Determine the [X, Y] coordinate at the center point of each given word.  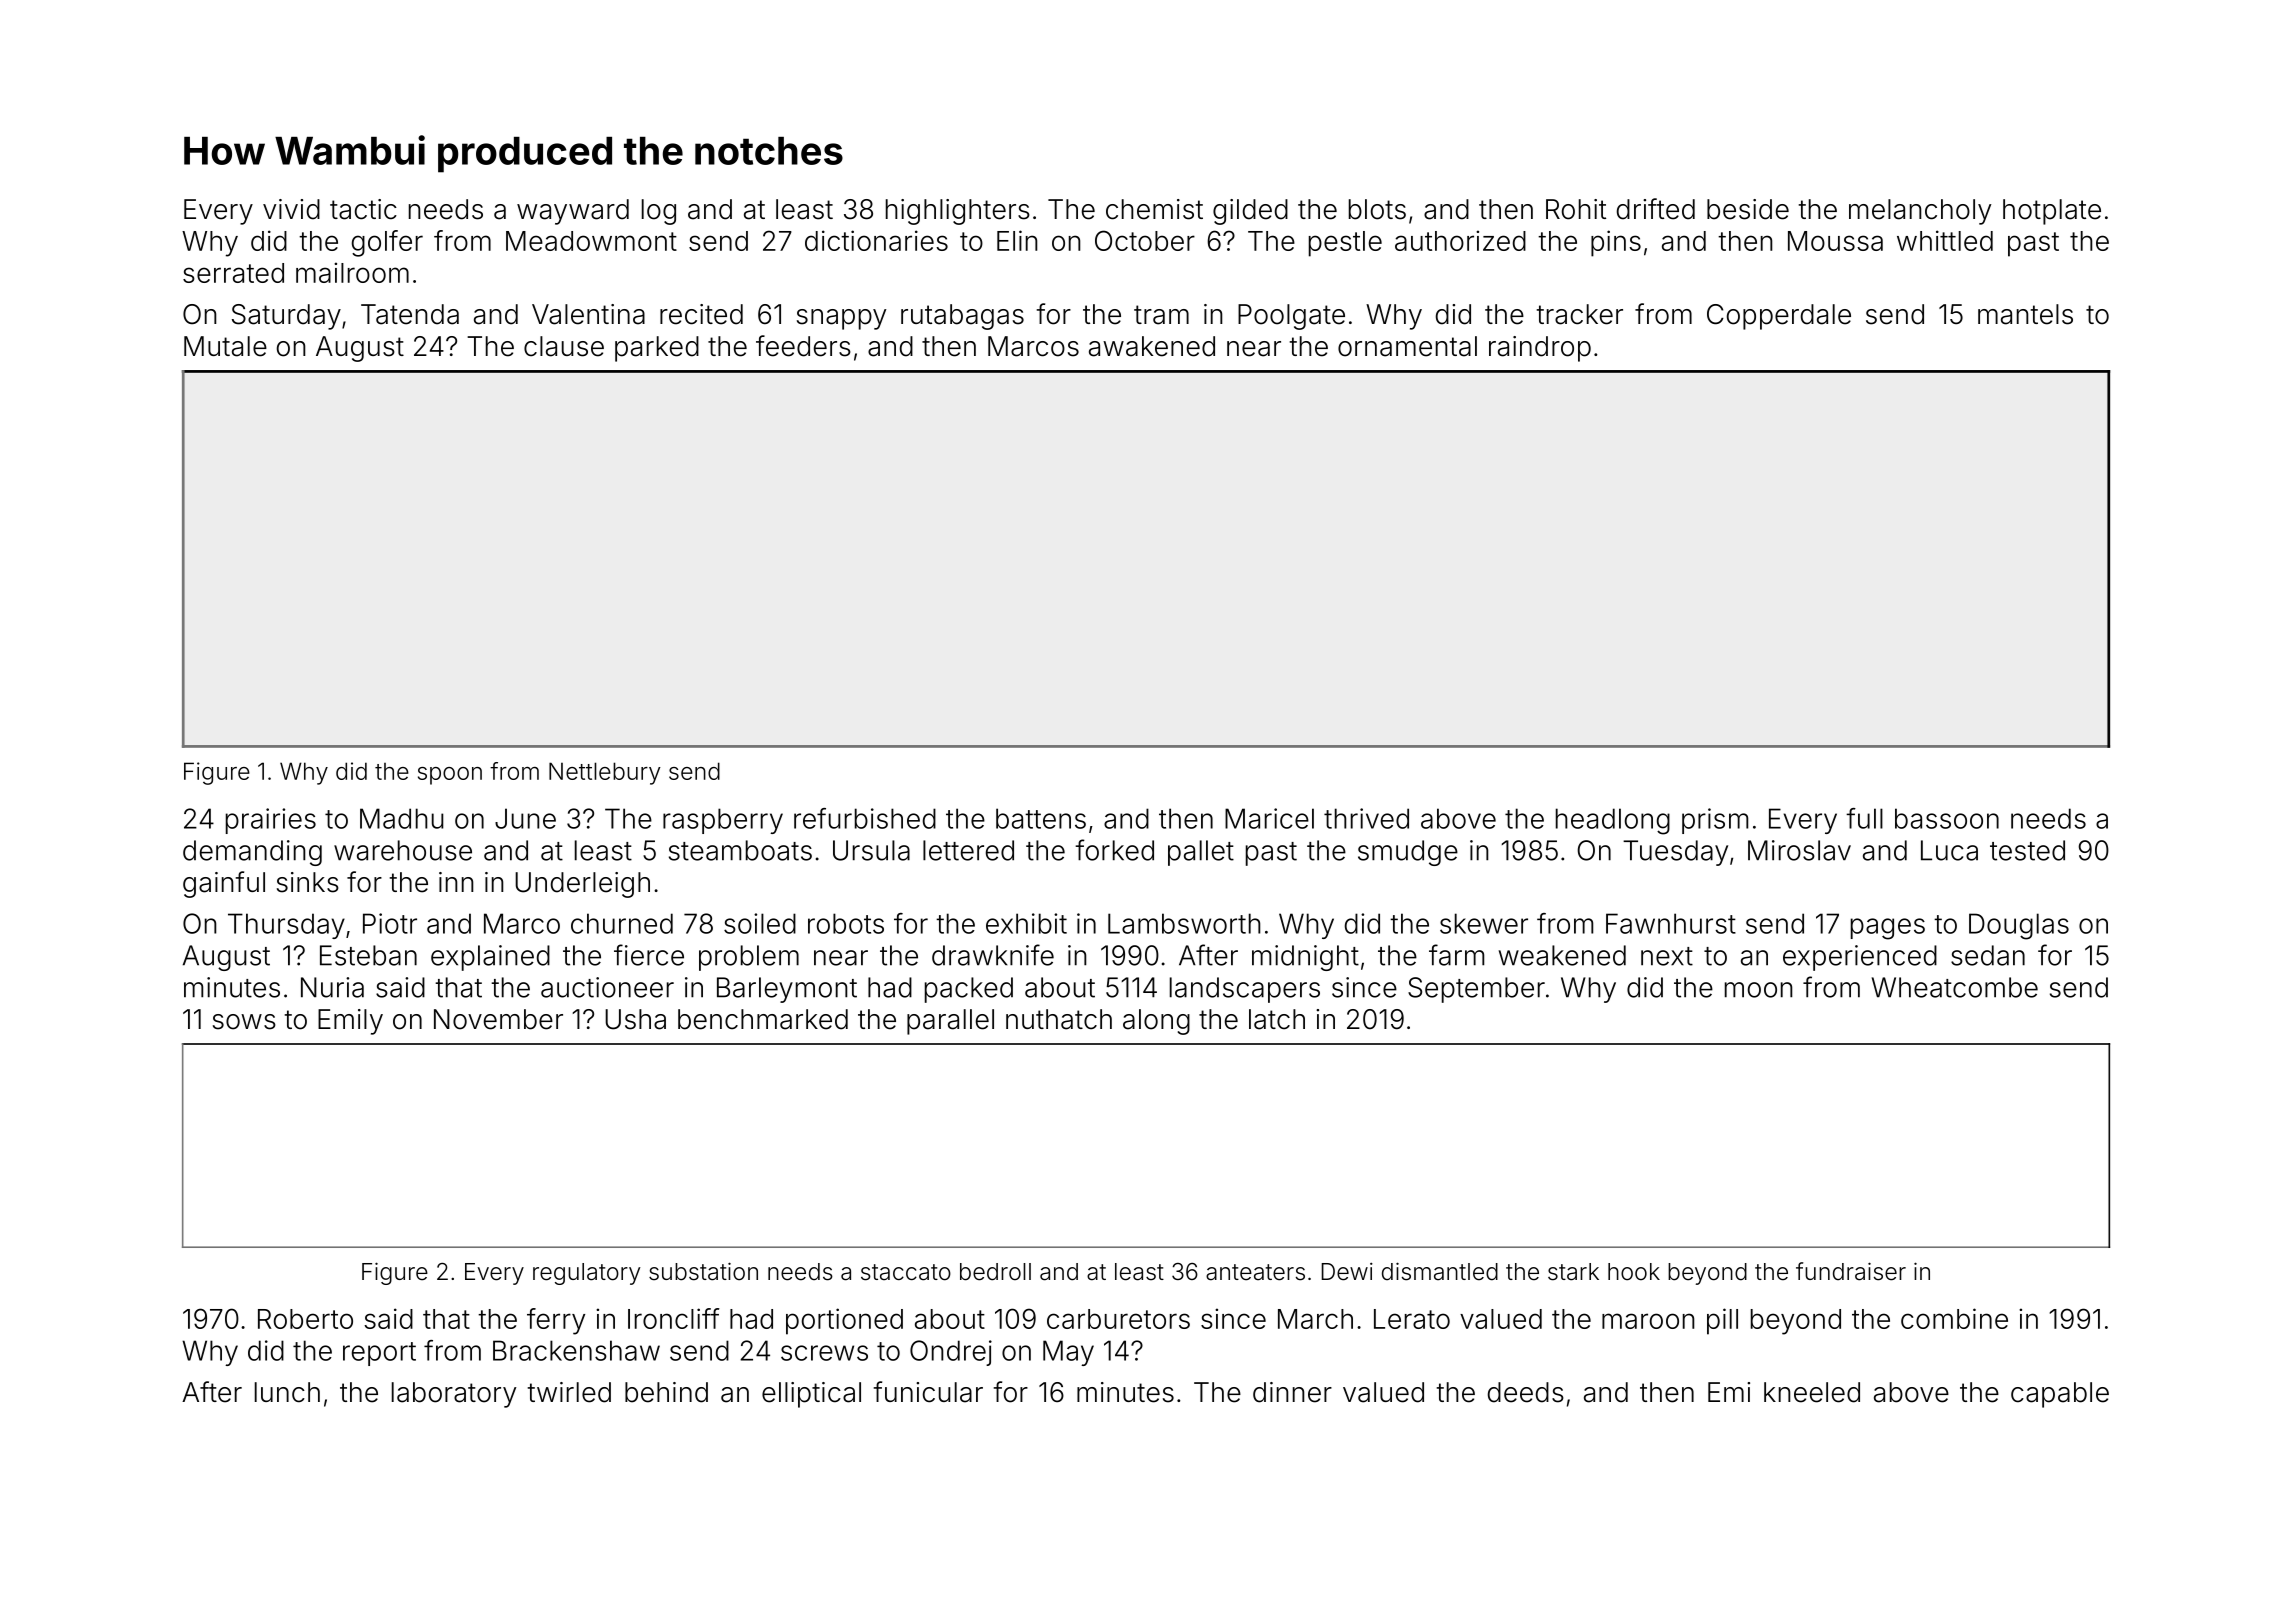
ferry [556, 1321]
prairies [271, 821]
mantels [2025, 314]
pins [1616, 243]
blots [1377, 209]
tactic [363, 209]
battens [1041, 818]
